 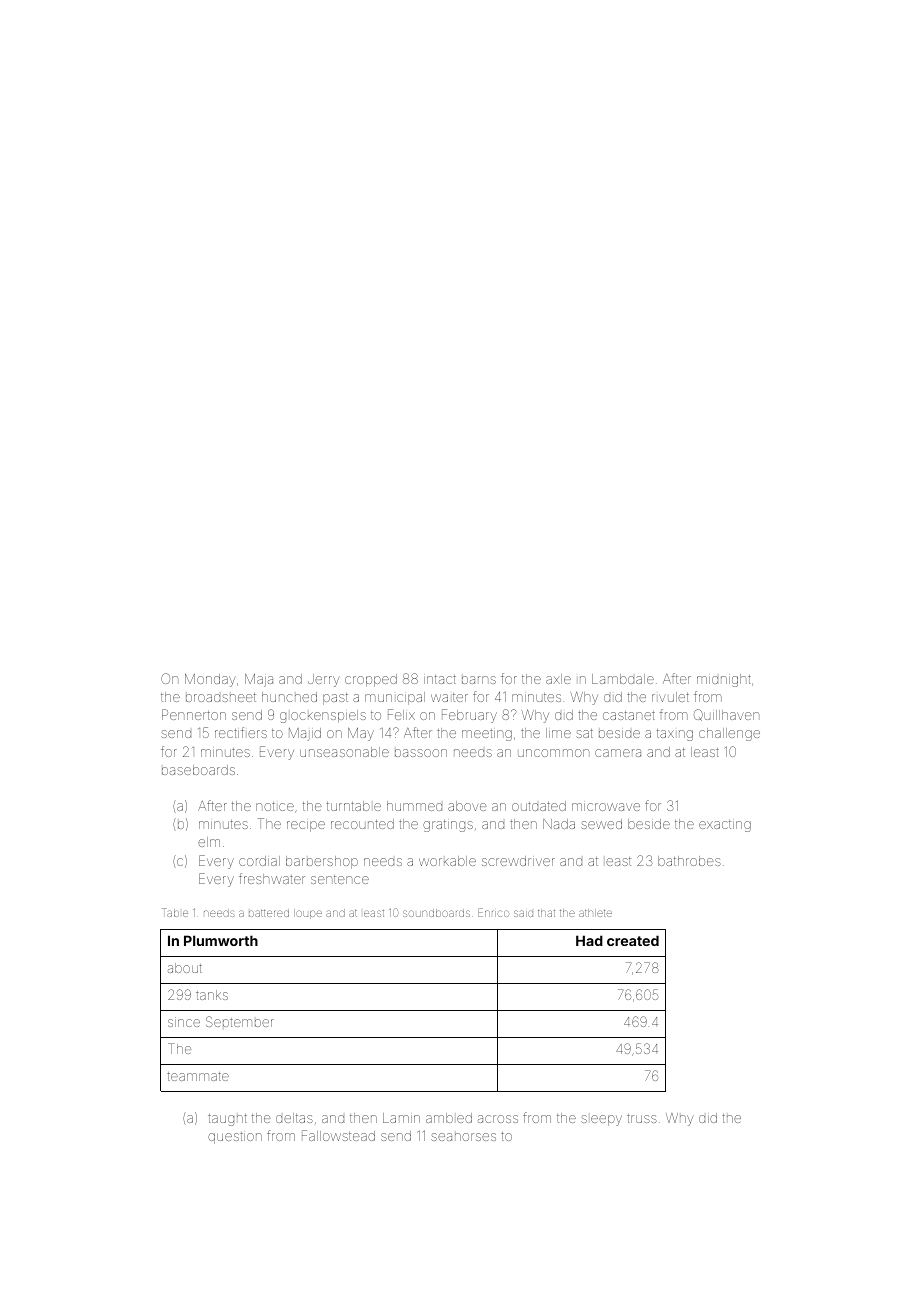 I want to click on question, so click(x=235, y=1138).
